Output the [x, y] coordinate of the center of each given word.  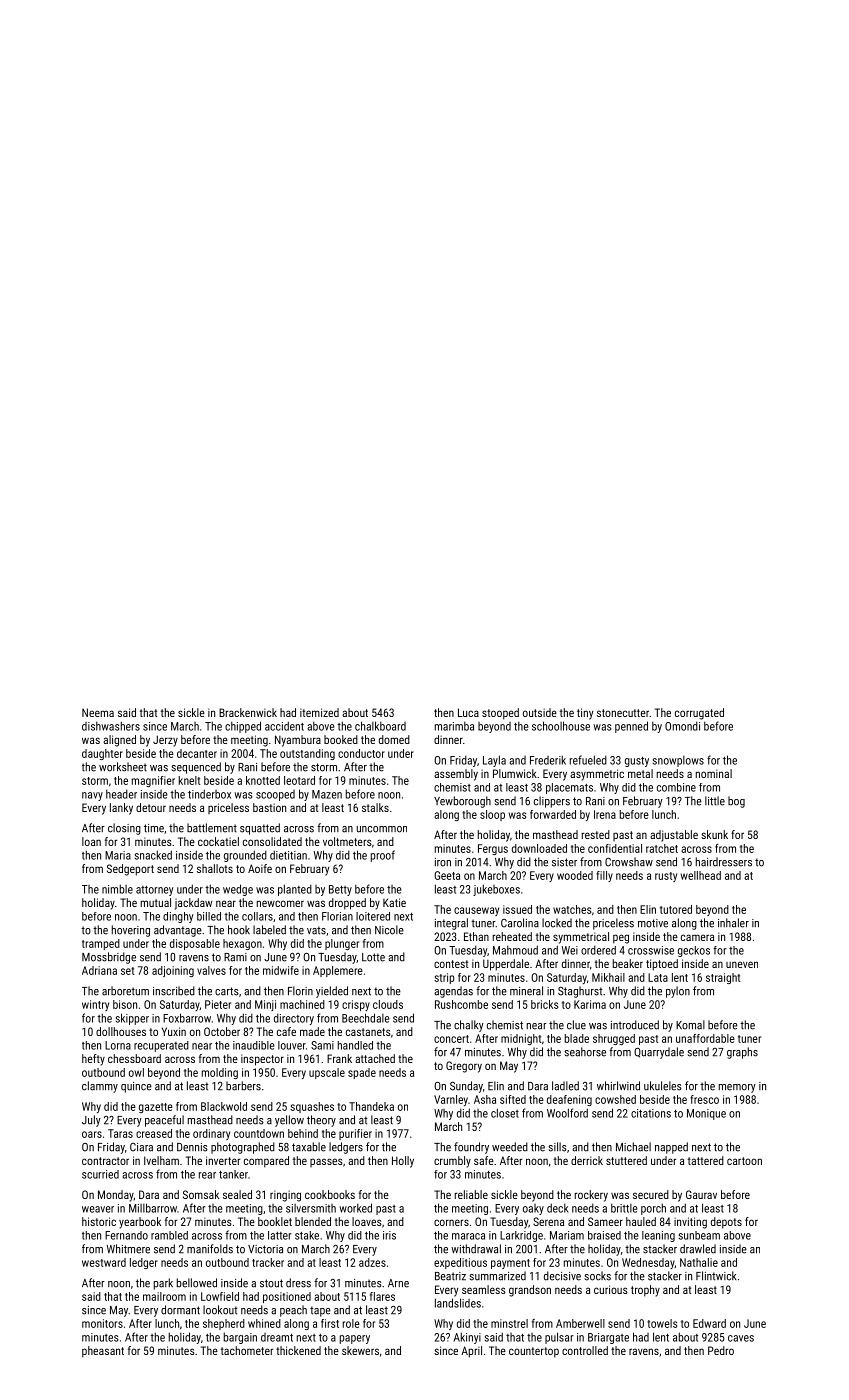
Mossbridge [109, 958]
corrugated [699, 714]
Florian [337, 916]
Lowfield [220, 1296]
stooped [500, 714]
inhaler [733, 923]
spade [362, 1073]
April [471, 1352]
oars [92, 1134]
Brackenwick [248, 712]
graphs [742, 1053]
